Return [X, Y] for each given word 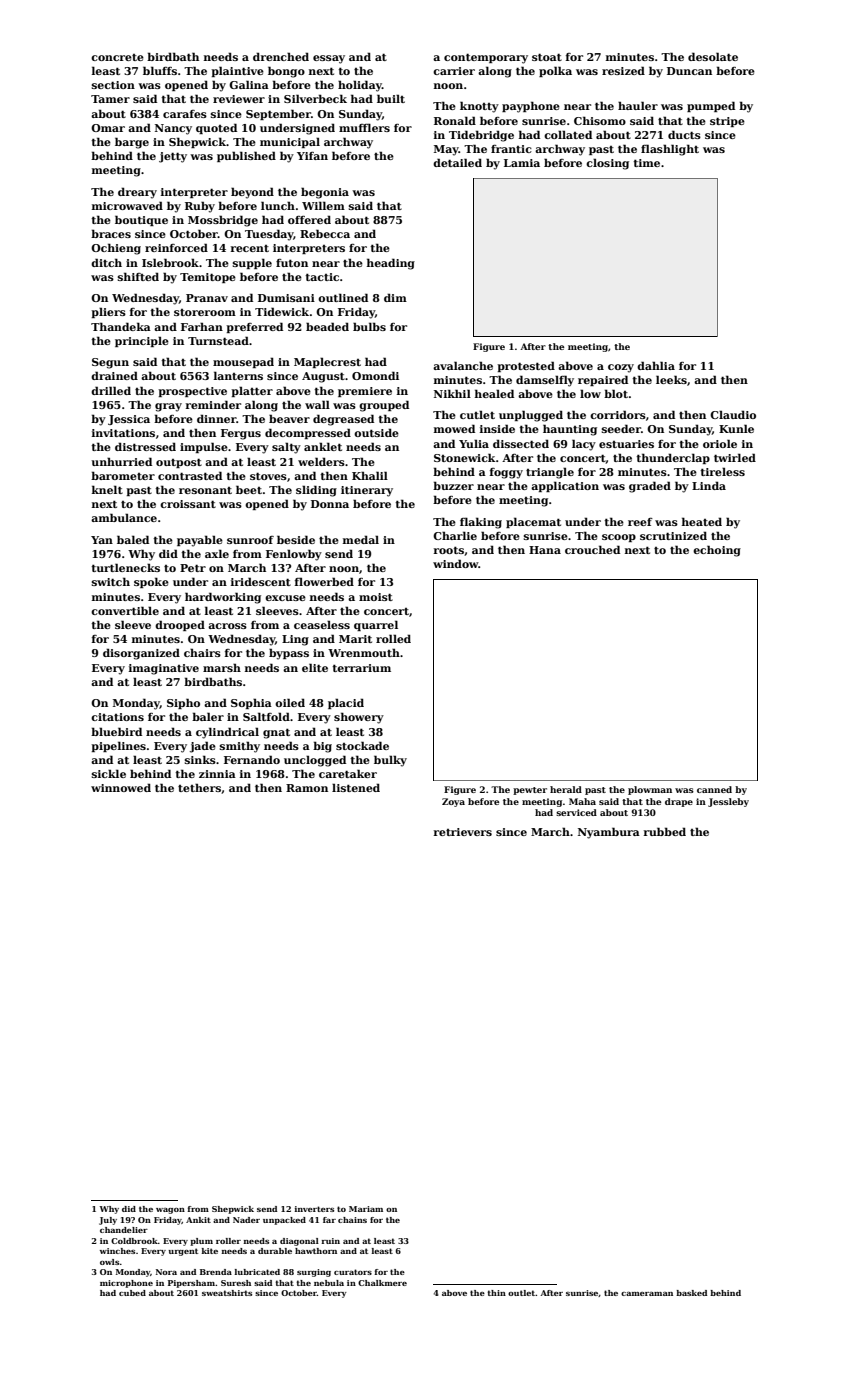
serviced [576, 812]
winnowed [121, 787]
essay [329, 59]
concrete [117, 57]
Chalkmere [382, 1283]
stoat [547, 57]
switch [111, 581]
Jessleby [728, 802]
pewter [530, 791]
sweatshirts [227, 1293]
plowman [650, 790]
